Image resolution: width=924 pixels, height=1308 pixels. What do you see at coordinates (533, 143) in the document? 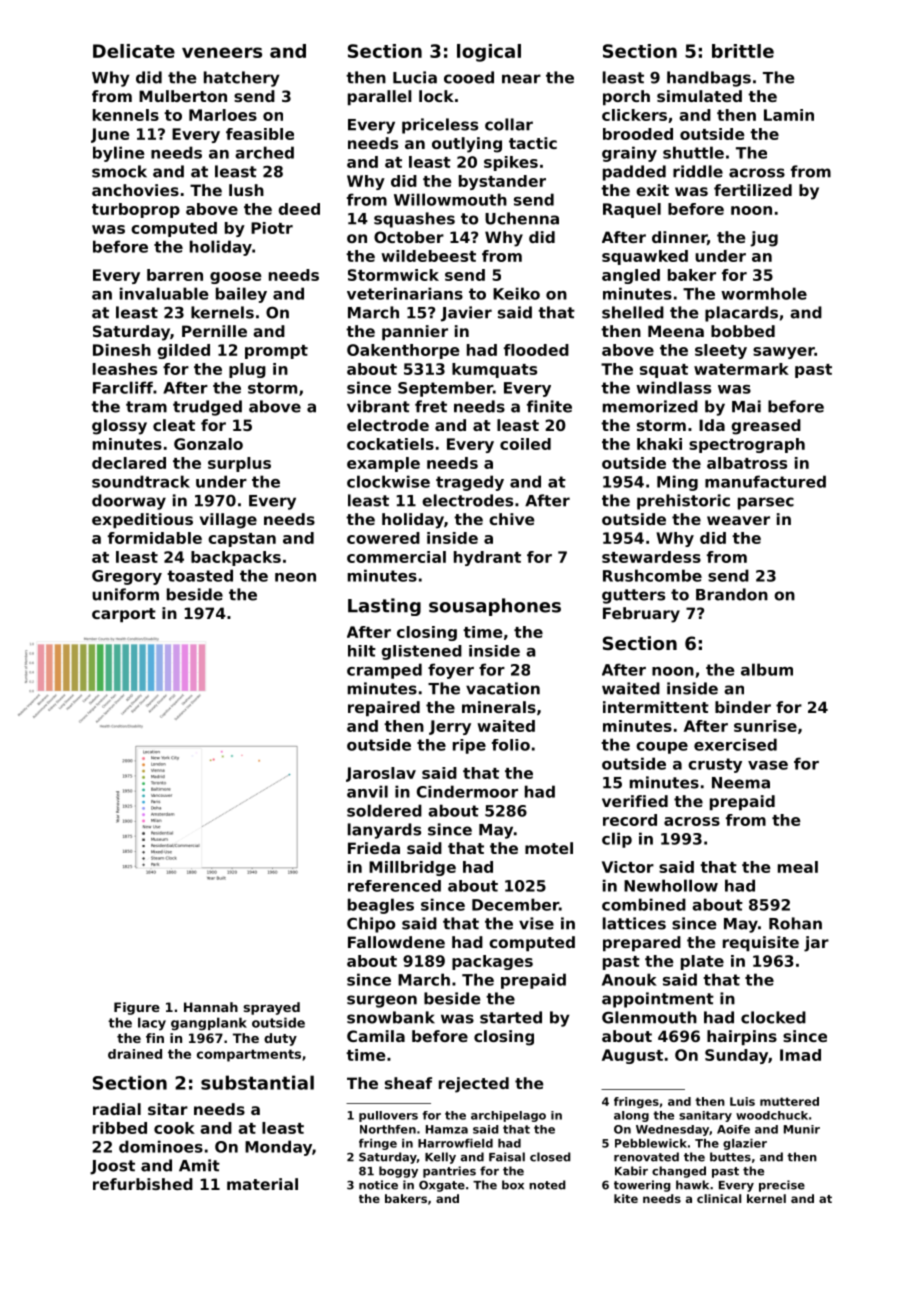
I see `tactic` at bounding box center [533, 143].
